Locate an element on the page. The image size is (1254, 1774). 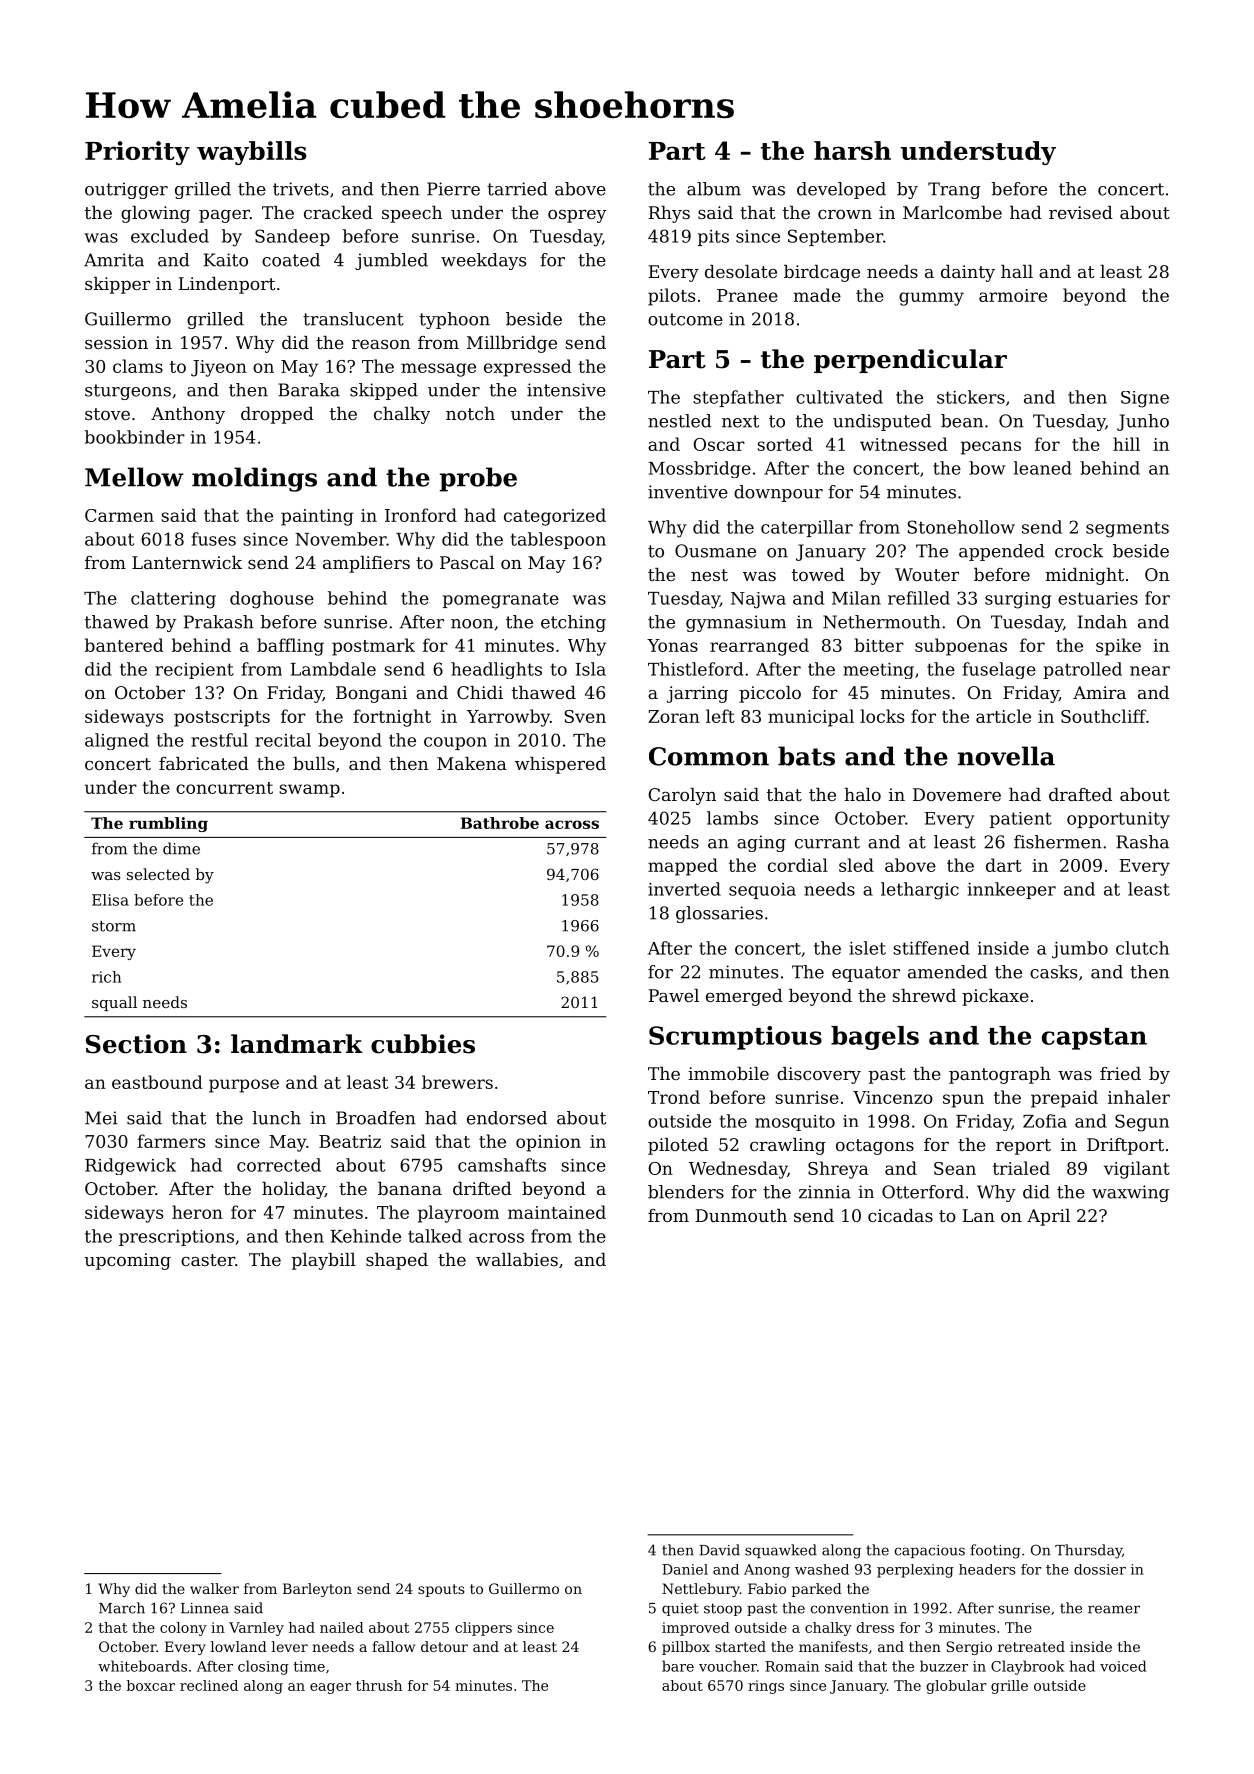
playbill is located at coordinates (324, 1261).
